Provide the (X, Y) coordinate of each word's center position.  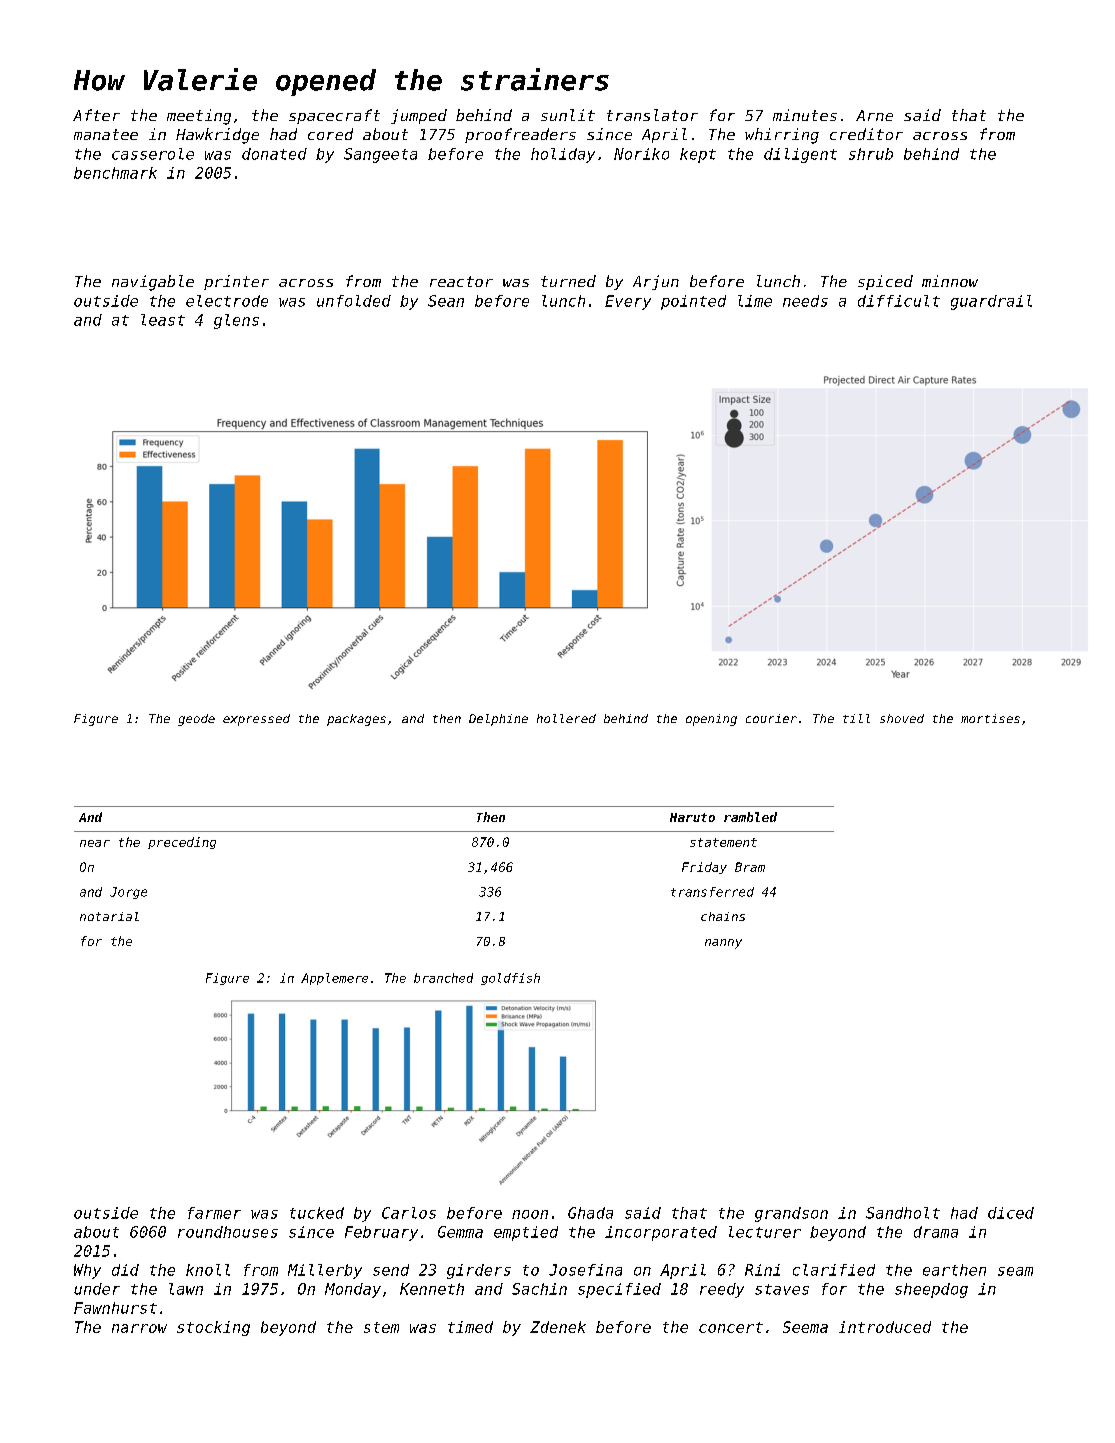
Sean (446, 301)
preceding (182, 843)
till (856, 718)
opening (711, 720)
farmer (214, 1213)
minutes (805, 115)
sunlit (568, 115)
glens (236, 321)
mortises (990, 718)
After (96, 115)
